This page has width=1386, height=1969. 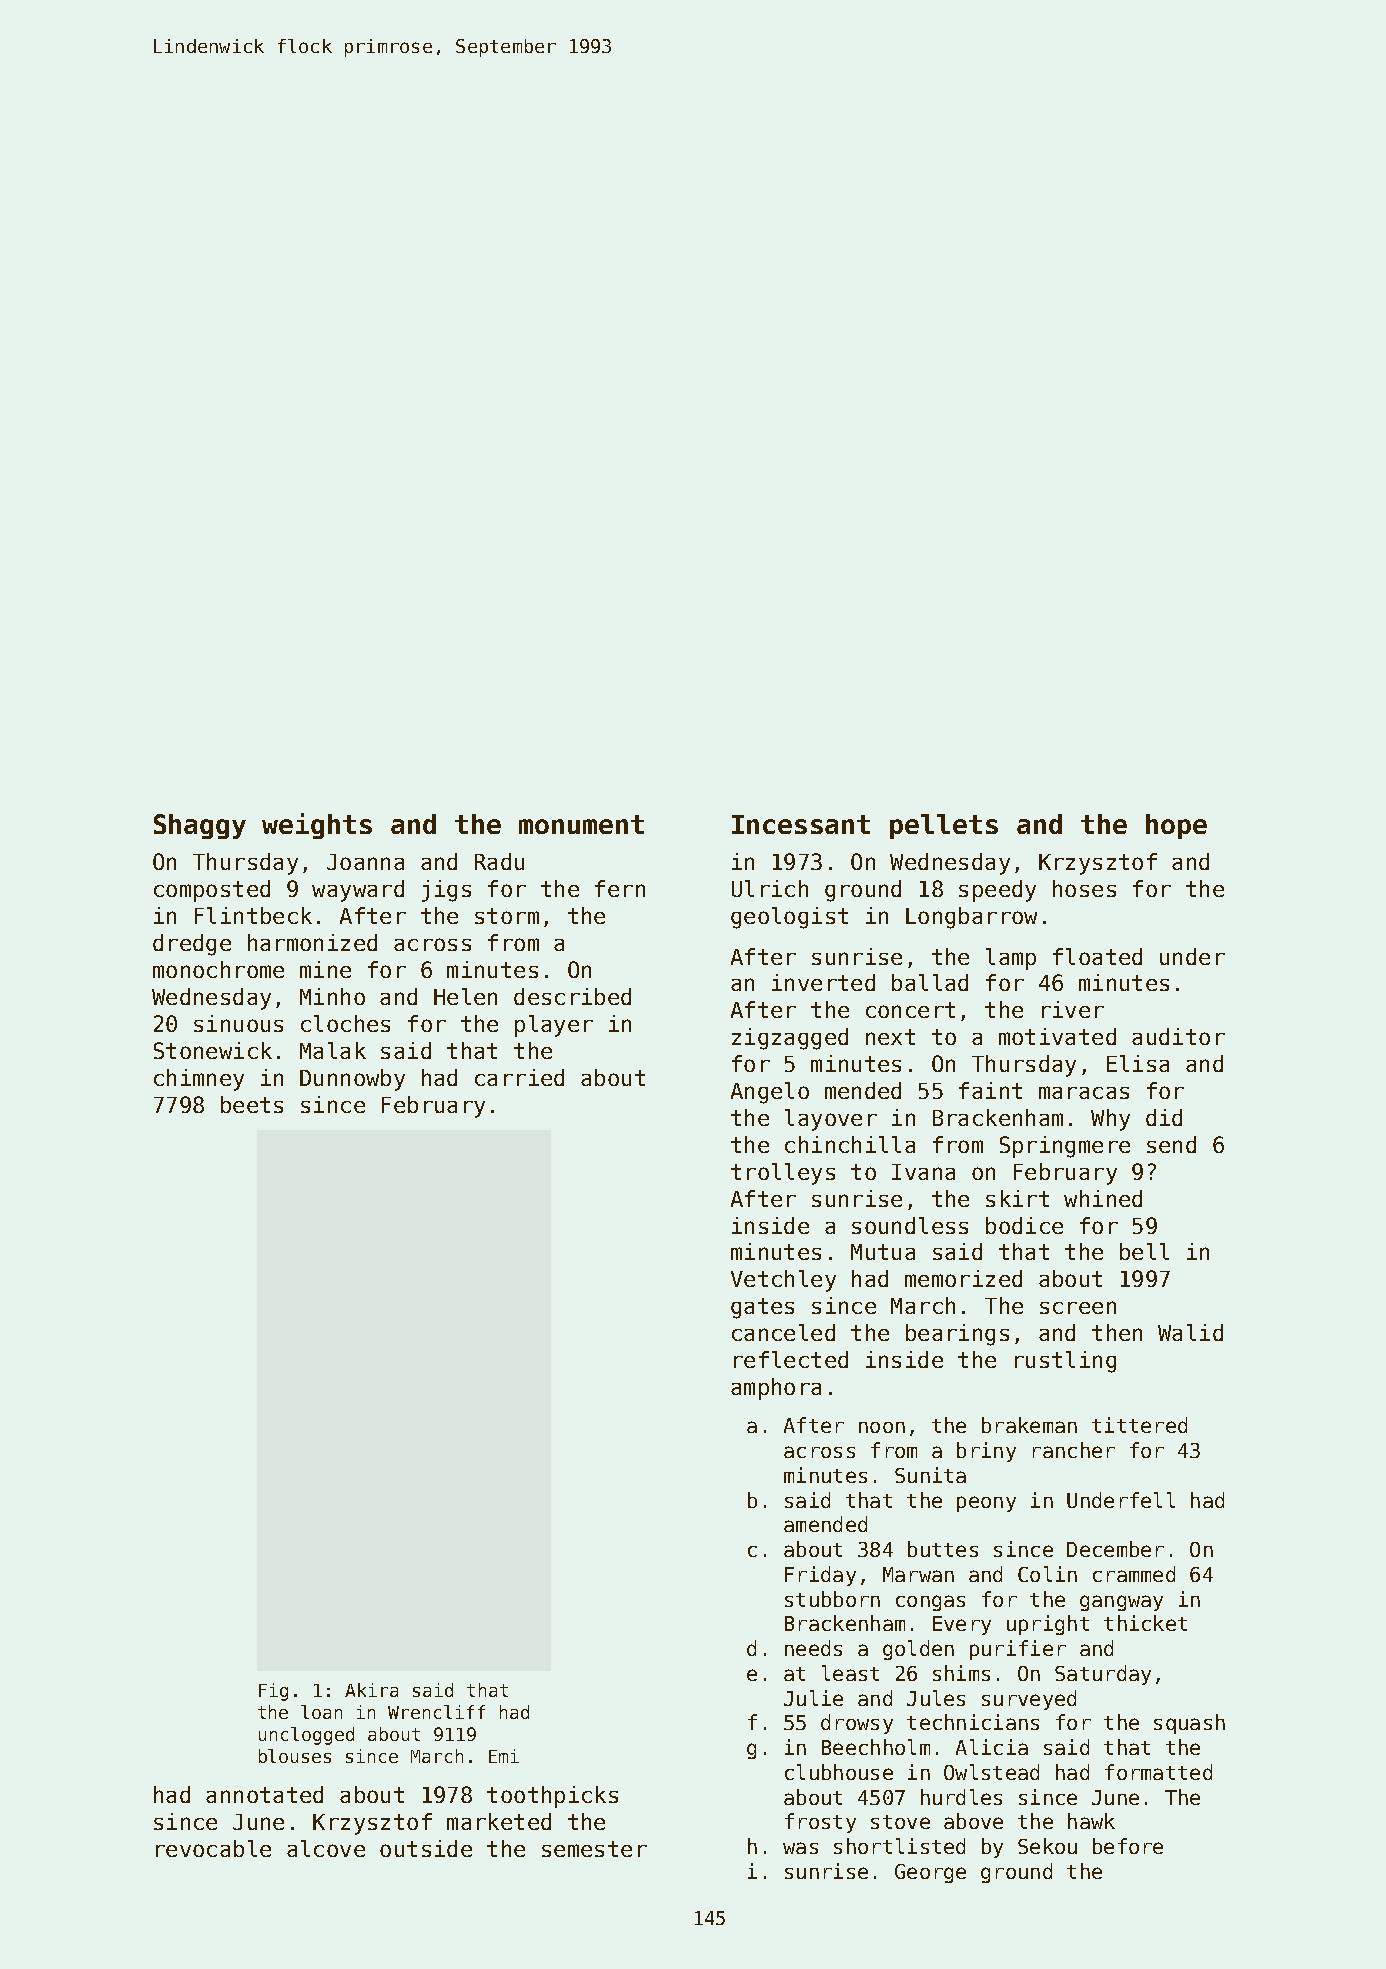 I want to click on river, so click(x=1073, y=1009).
